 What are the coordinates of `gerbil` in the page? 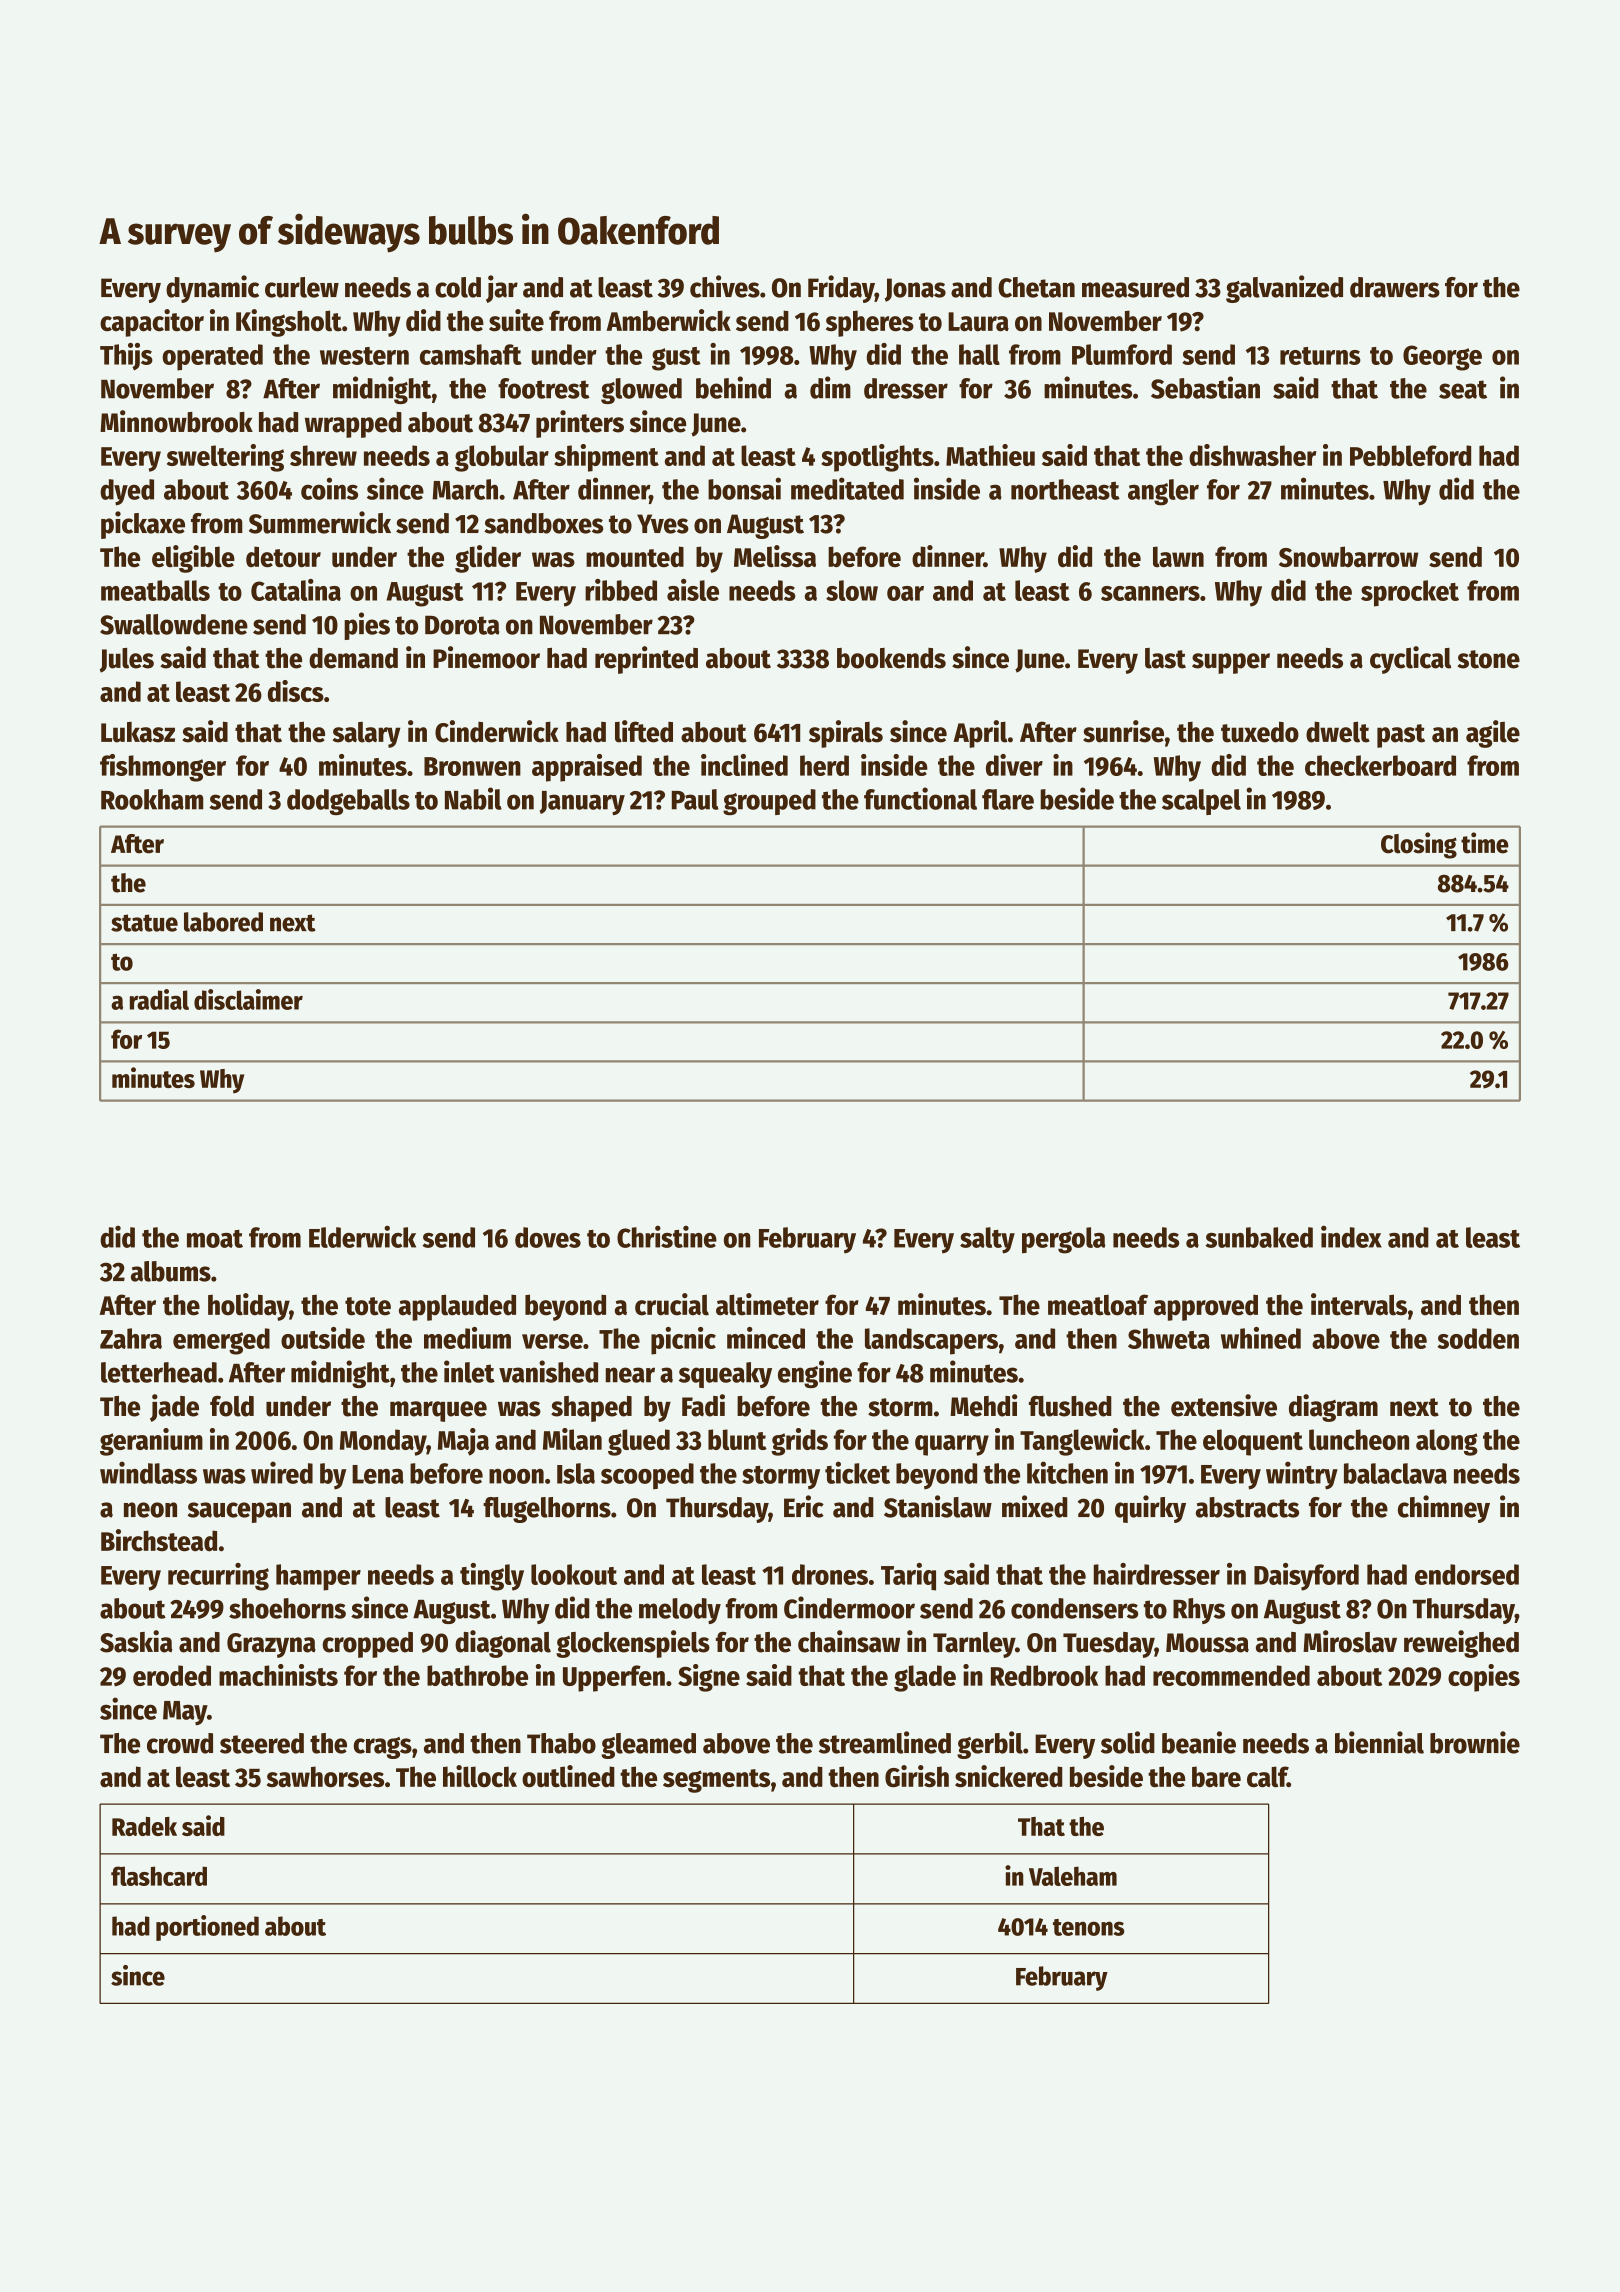 It's located at (990, 1745).
